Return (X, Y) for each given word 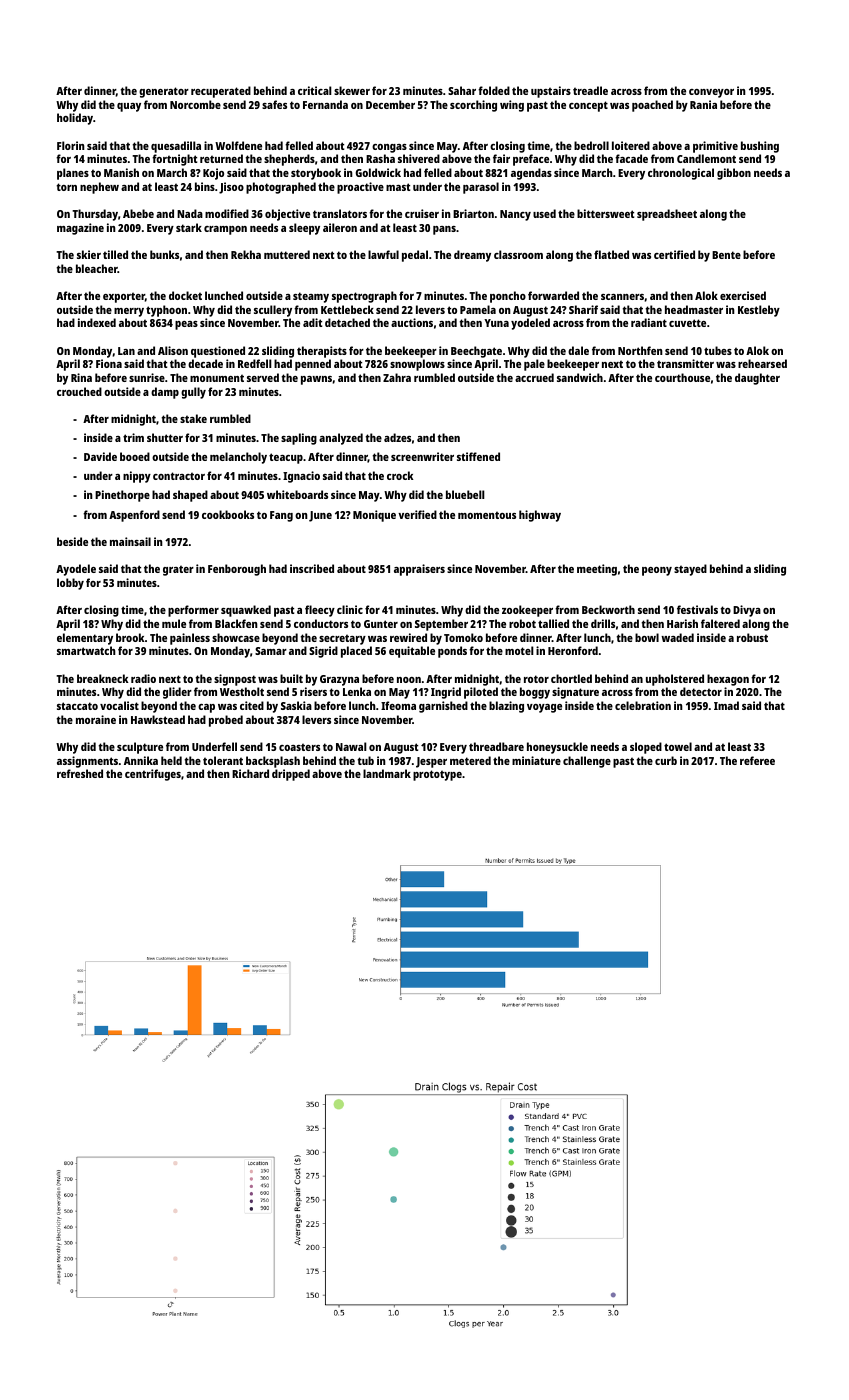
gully (193, 393)
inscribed (312, 568)
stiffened (478, 456)
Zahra (397, 377)
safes (274, 104)
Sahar (462, 90)
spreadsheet (667, 215)
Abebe (138, 213)
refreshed (80, 773)
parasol (481, 188)
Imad (726, 705)
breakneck (103, 678)
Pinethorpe (122, 496)
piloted (481, 693)
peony (657, 571)
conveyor (711, 93)
